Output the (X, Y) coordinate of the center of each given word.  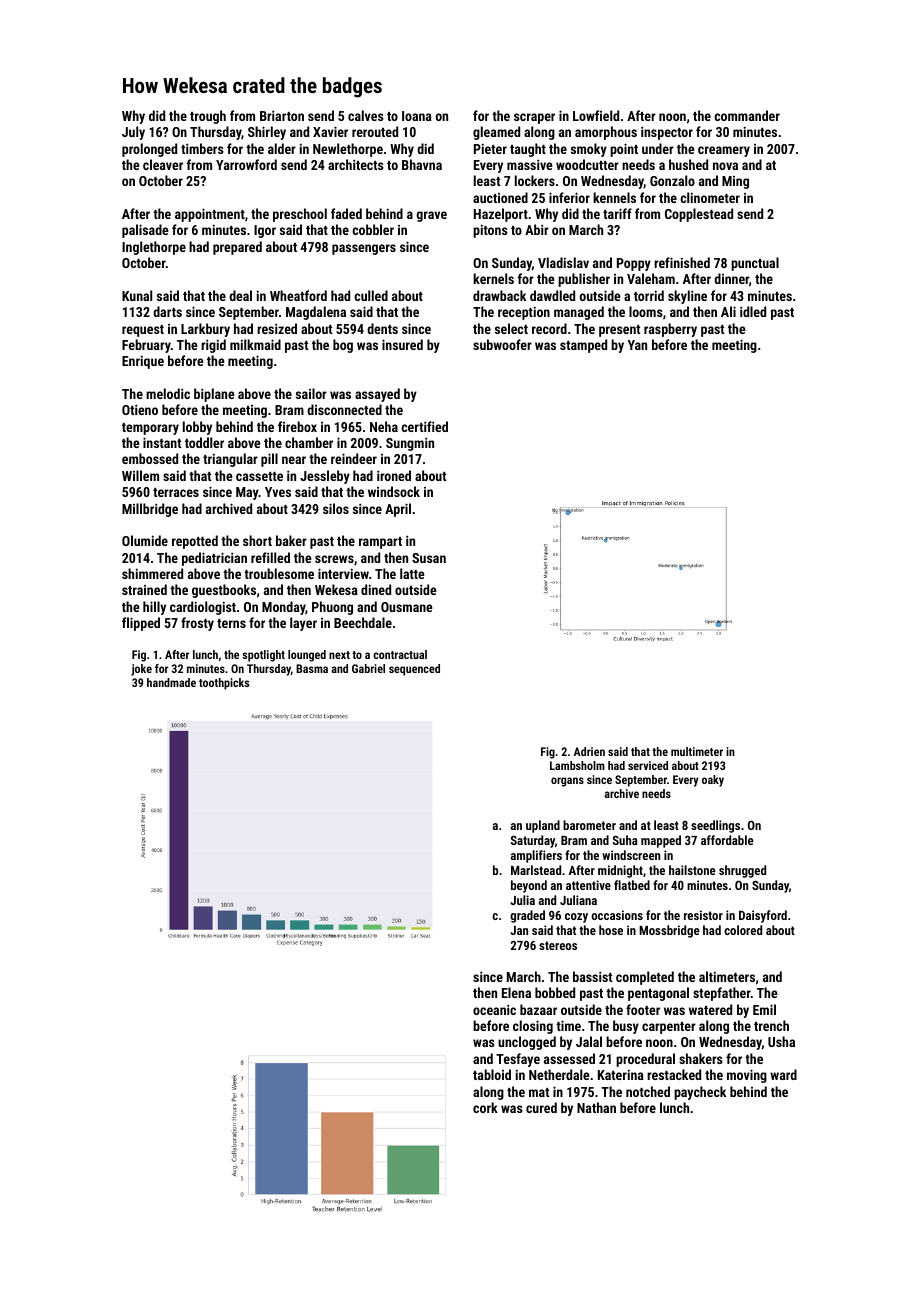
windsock (394, 491)
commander (747, 115)
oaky (713, 781)
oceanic (494, 1009)
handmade (171, 682)
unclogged (527, 1043)
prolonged (149, 150)
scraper (534, 118)
